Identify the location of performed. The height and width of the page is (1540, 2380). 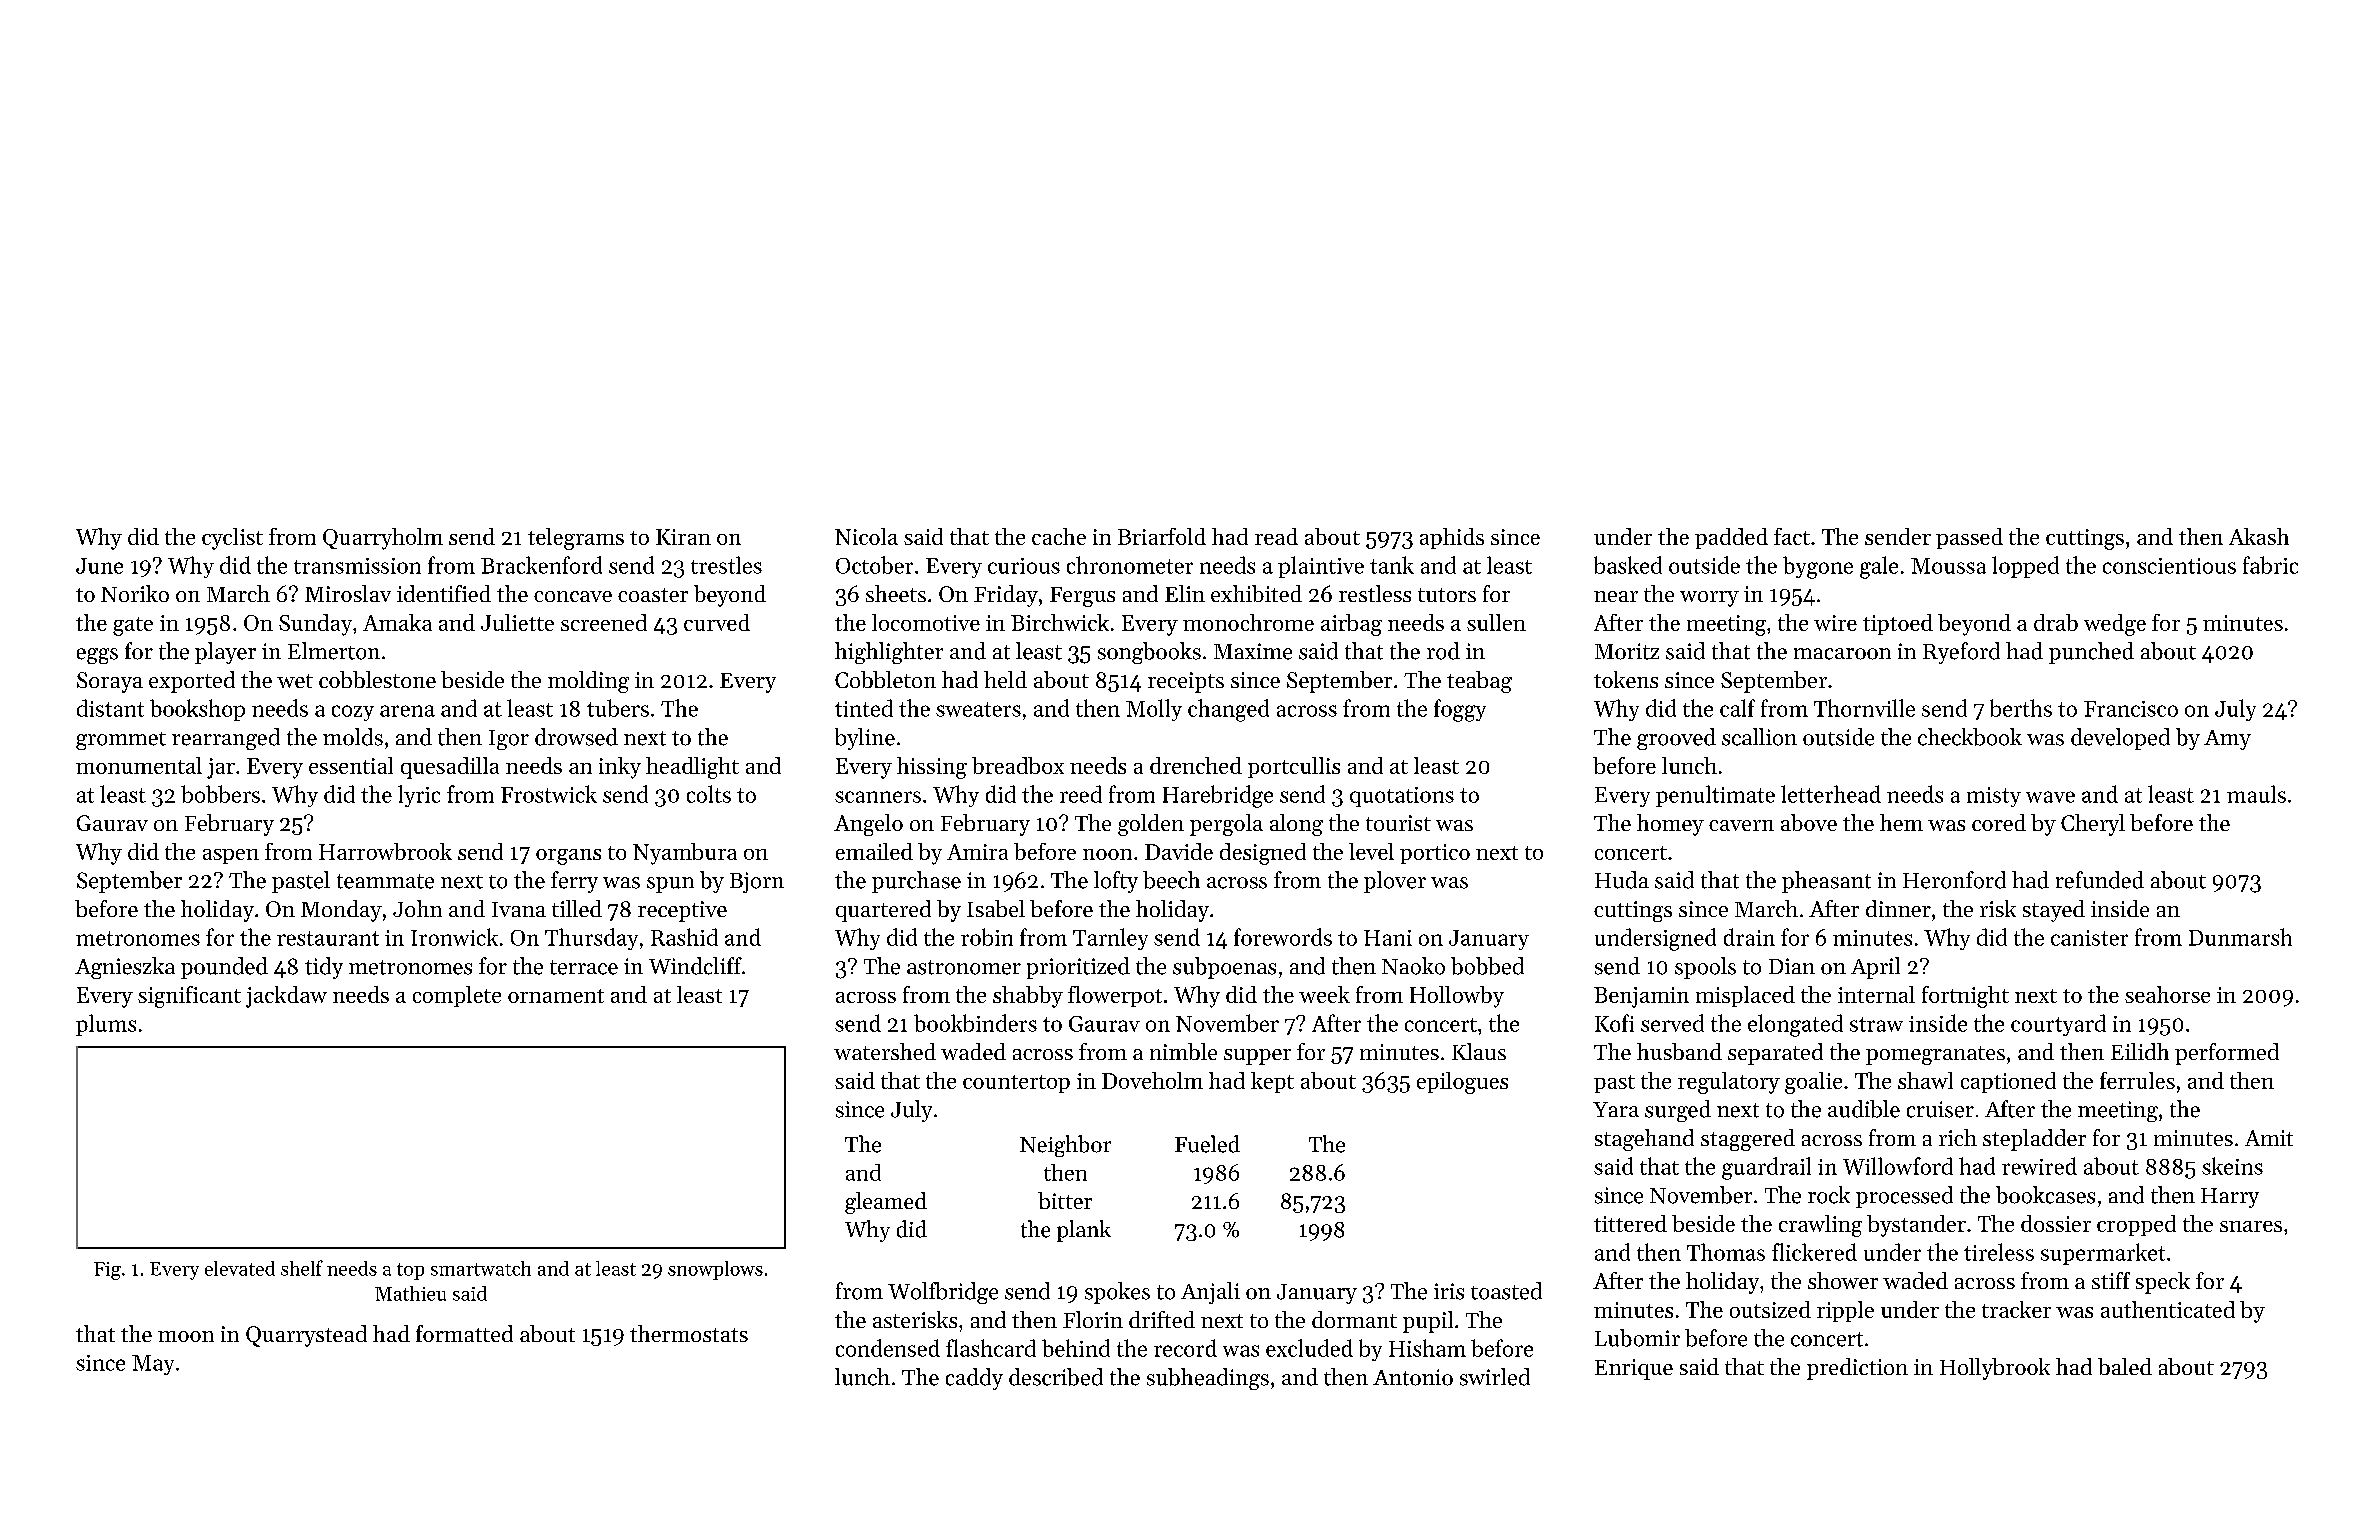
(2227, 1054).
